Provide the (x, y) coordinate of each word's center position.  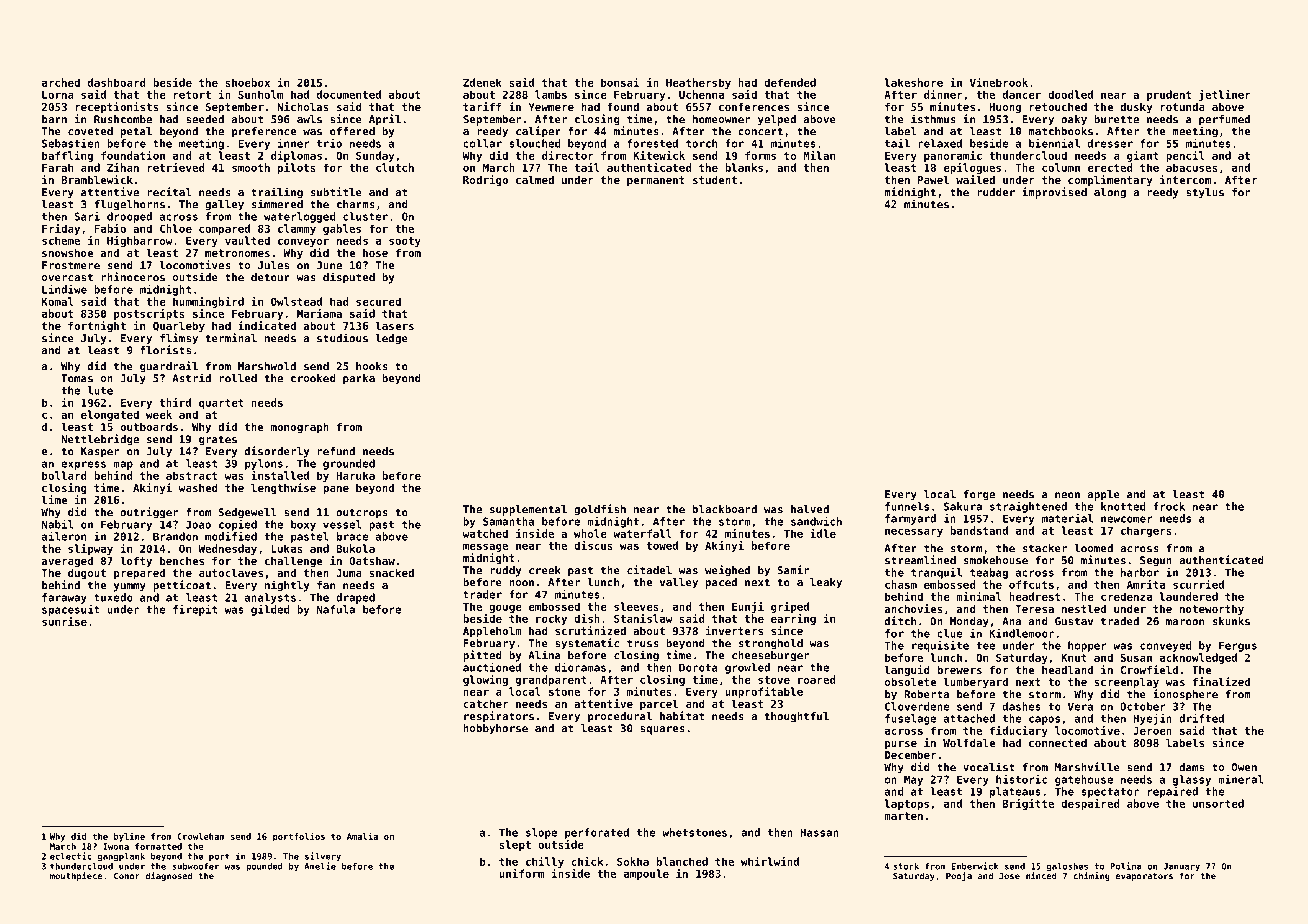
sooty (405, 242)
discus (593, 545)
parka (359, 379)
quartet (221, 404)
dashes (1022, 706)
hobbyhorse (495, 729)
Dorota (698, 667)
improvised (1054, 193)
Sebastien (71, 143)
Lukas (287, 548)
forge (979, 495)
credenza (1126, 596)
